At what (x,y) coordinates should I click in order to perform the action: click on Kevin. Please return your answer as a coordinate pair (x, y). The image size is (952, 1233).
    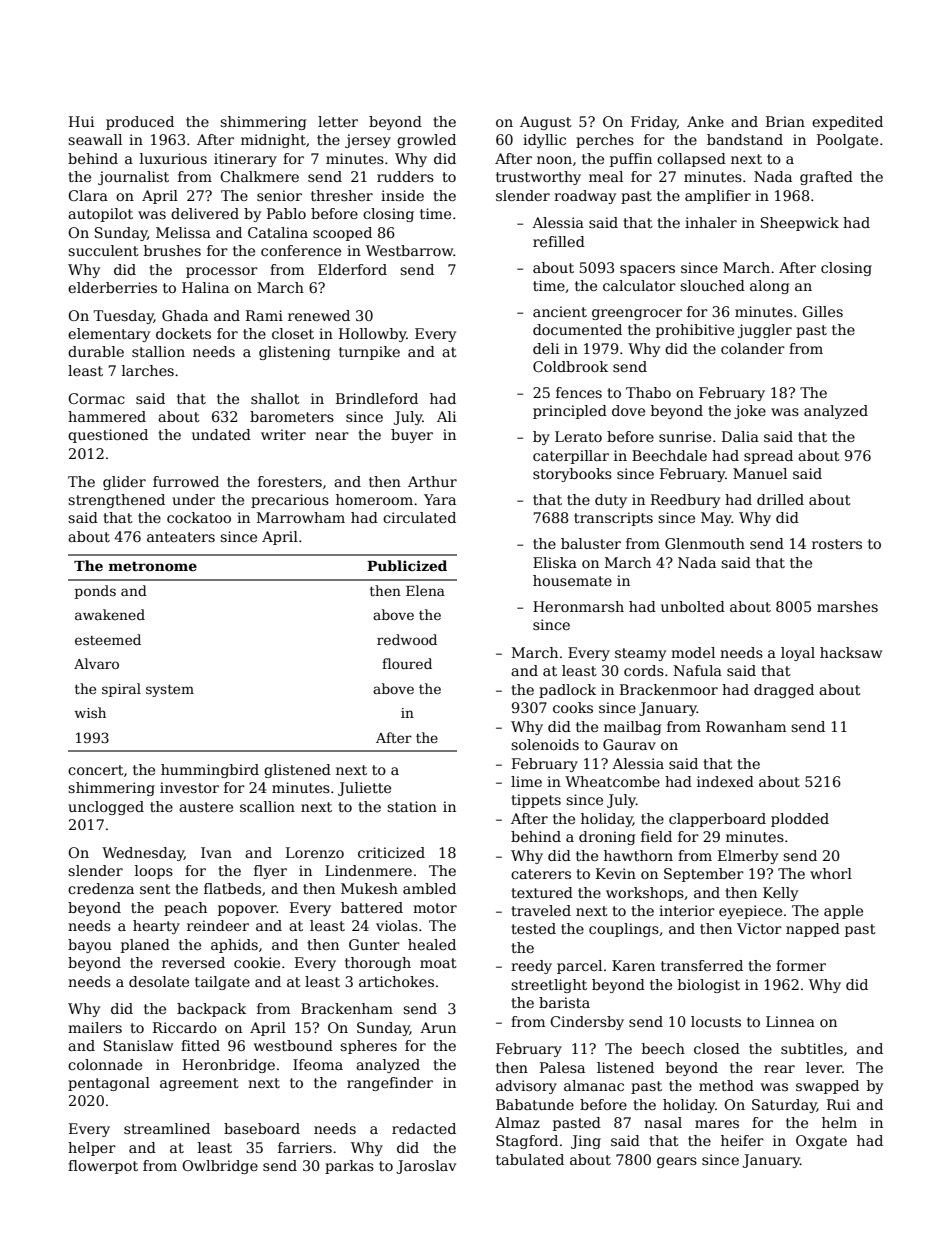
    Looking at the image, I should click on (616, 873).
